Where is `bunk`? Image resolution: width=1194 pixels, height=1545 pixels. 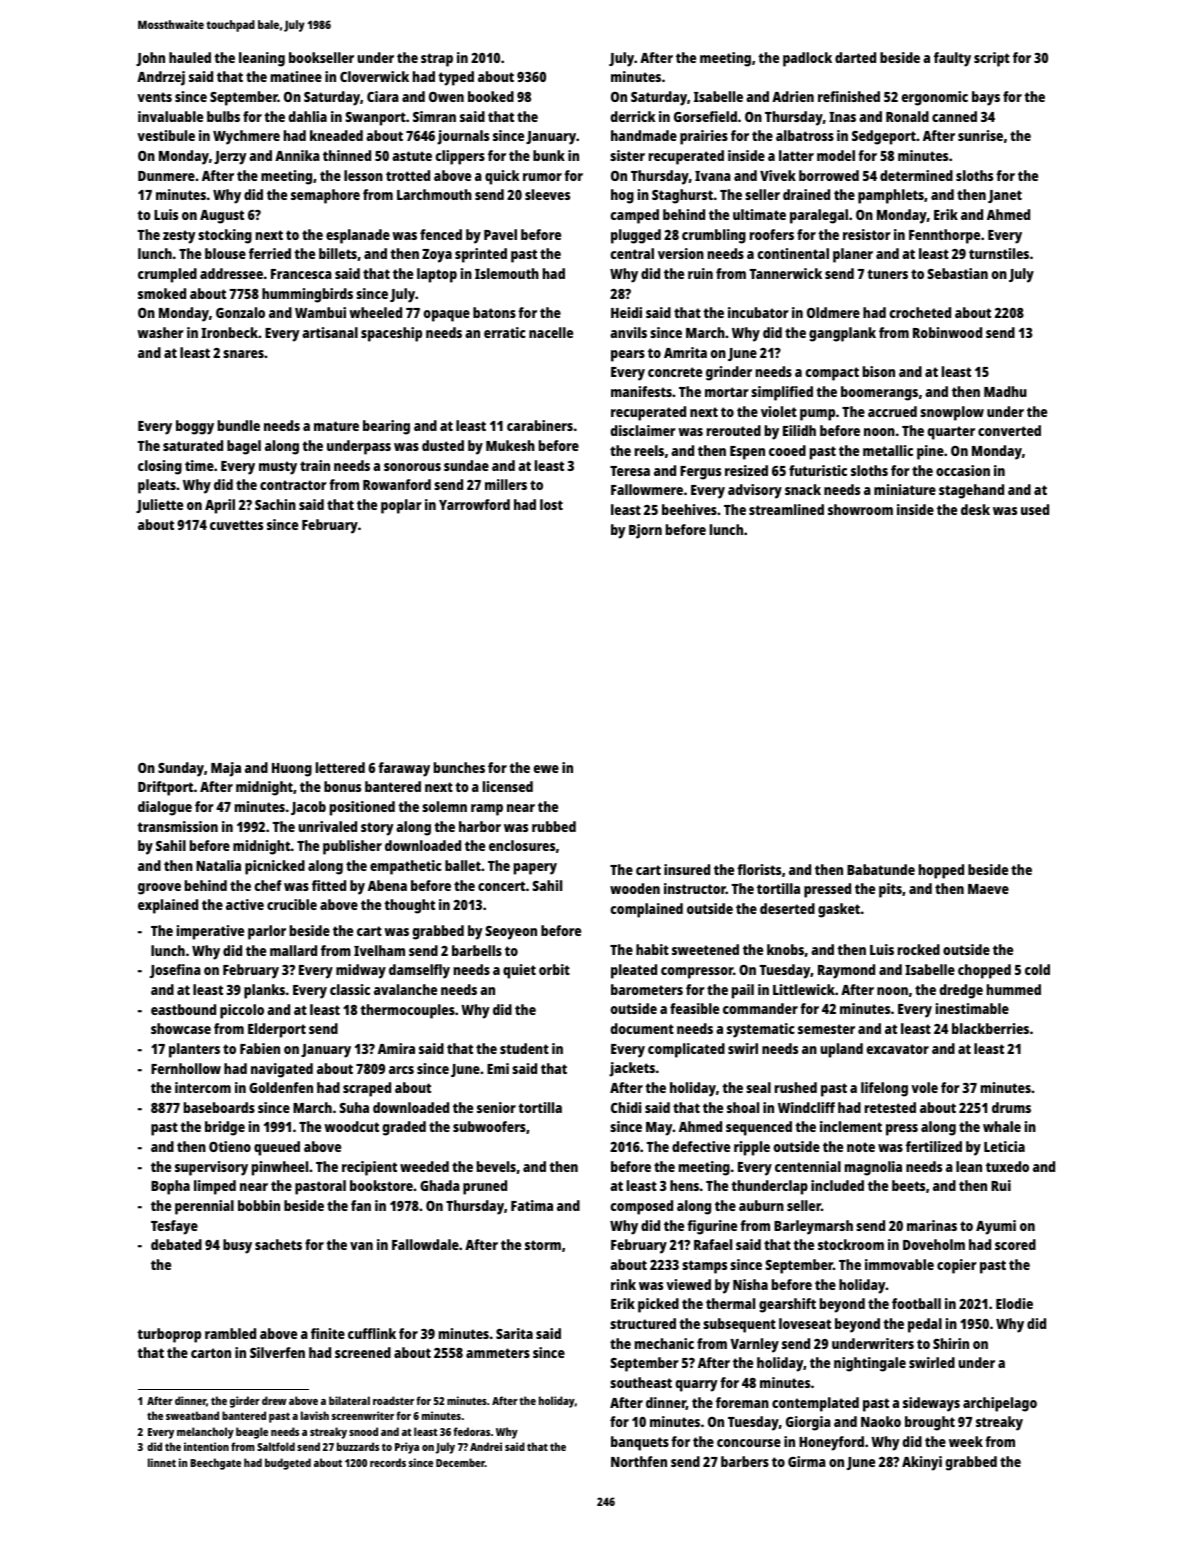
bunk is located at coordinates (549, 155).
